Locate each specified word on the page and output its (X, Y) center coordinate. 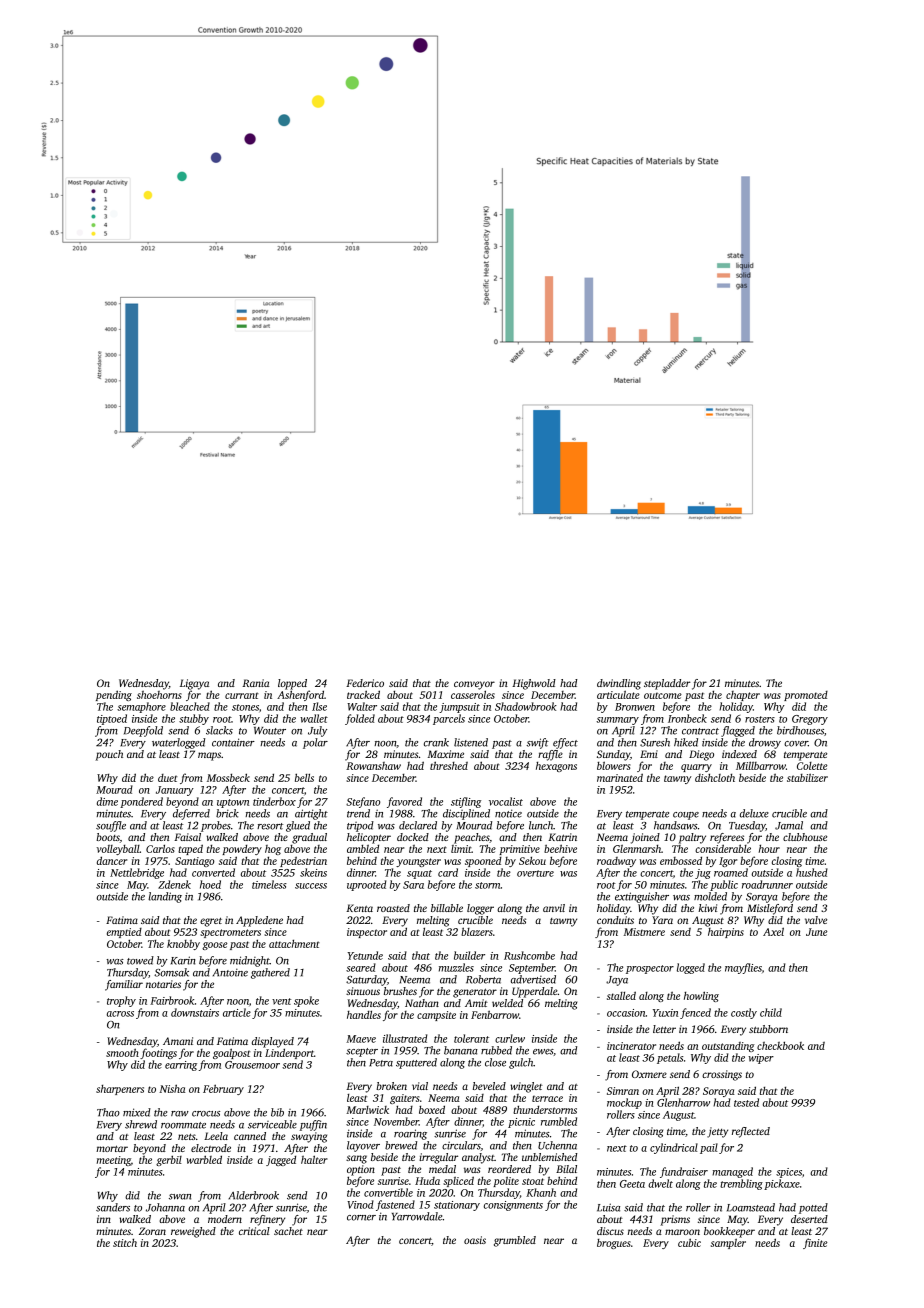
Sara (413, 885)
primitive (519, 850)
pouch (109, 755)
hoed (210, 884)
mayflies (743, 968)
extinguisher (642, 897)
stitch (125, 1242)
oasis (475, 1240)
